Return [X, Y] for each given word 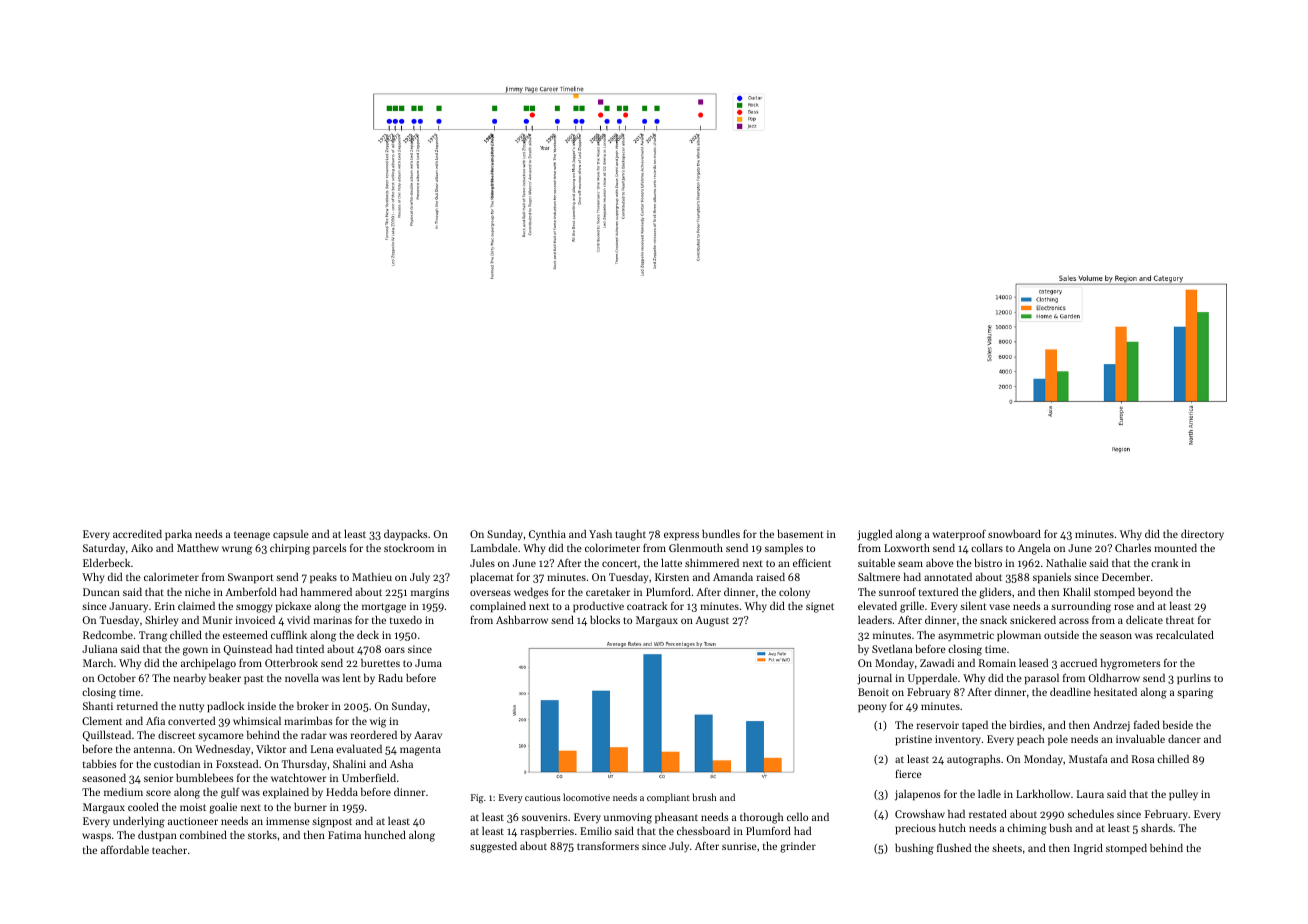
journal [874, 679]
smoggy [254, 608]
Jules [482, 563]
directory [1202, 535]
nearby [189, 679]
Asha [401, 764]
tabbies [100, 764]
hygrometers [1131, 664]
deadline [1070, 692]
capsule [291, 535]
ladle [989, 794]
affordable [125, 849]
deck [368, 635]
